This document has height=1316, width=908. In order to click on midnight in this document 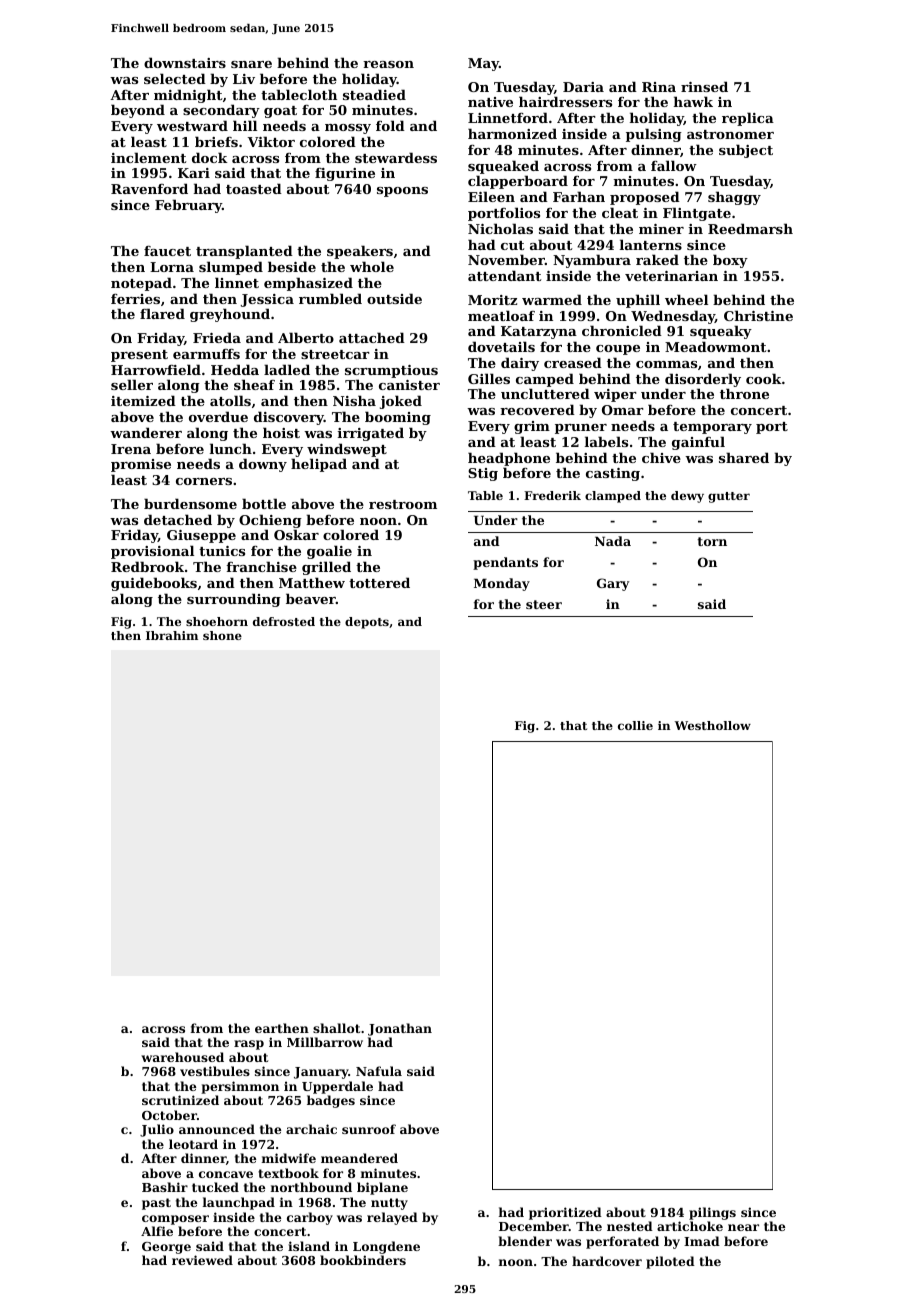, I will do `click(188, 96)`.
